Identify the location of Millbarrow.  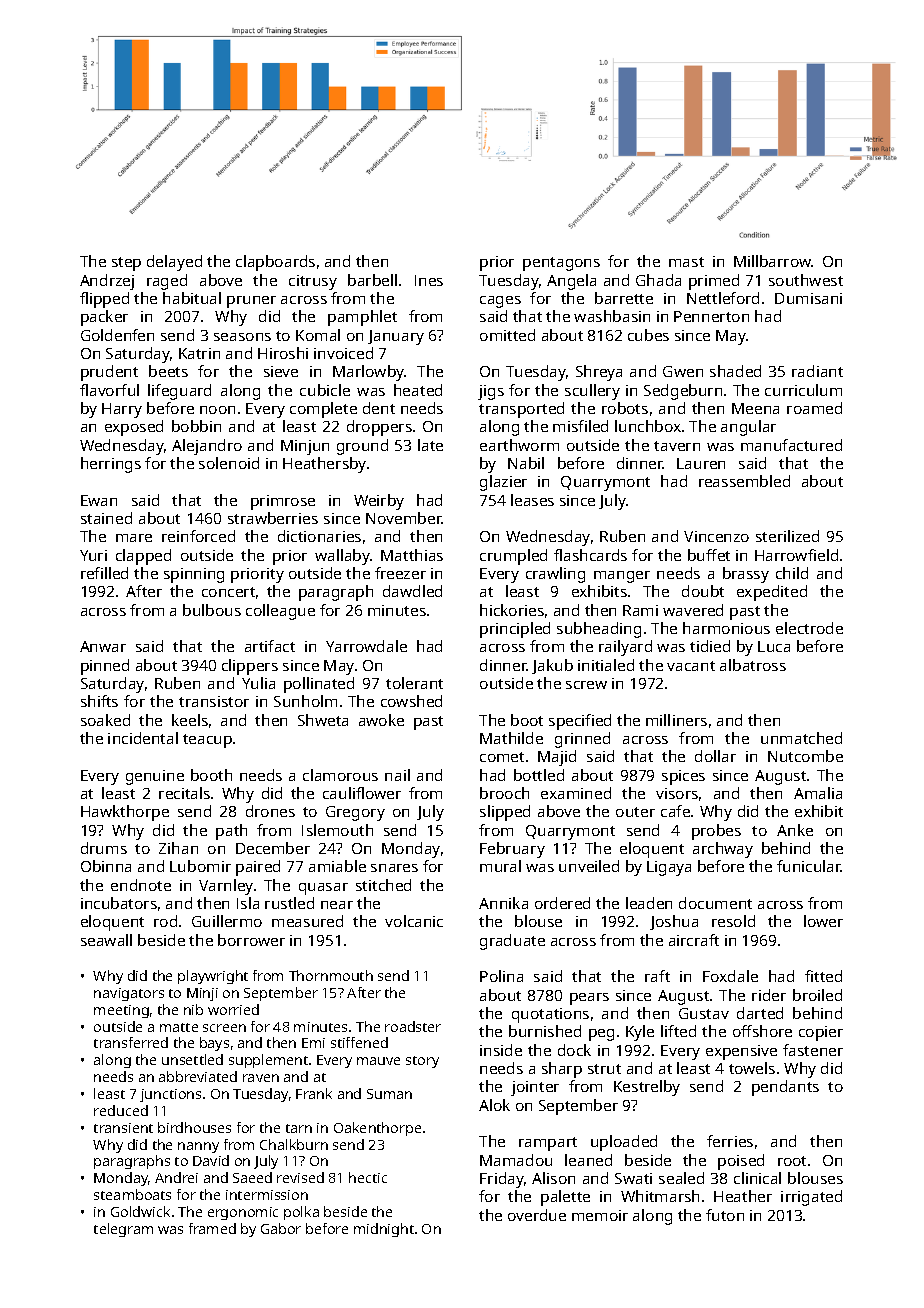
(772, 261).
